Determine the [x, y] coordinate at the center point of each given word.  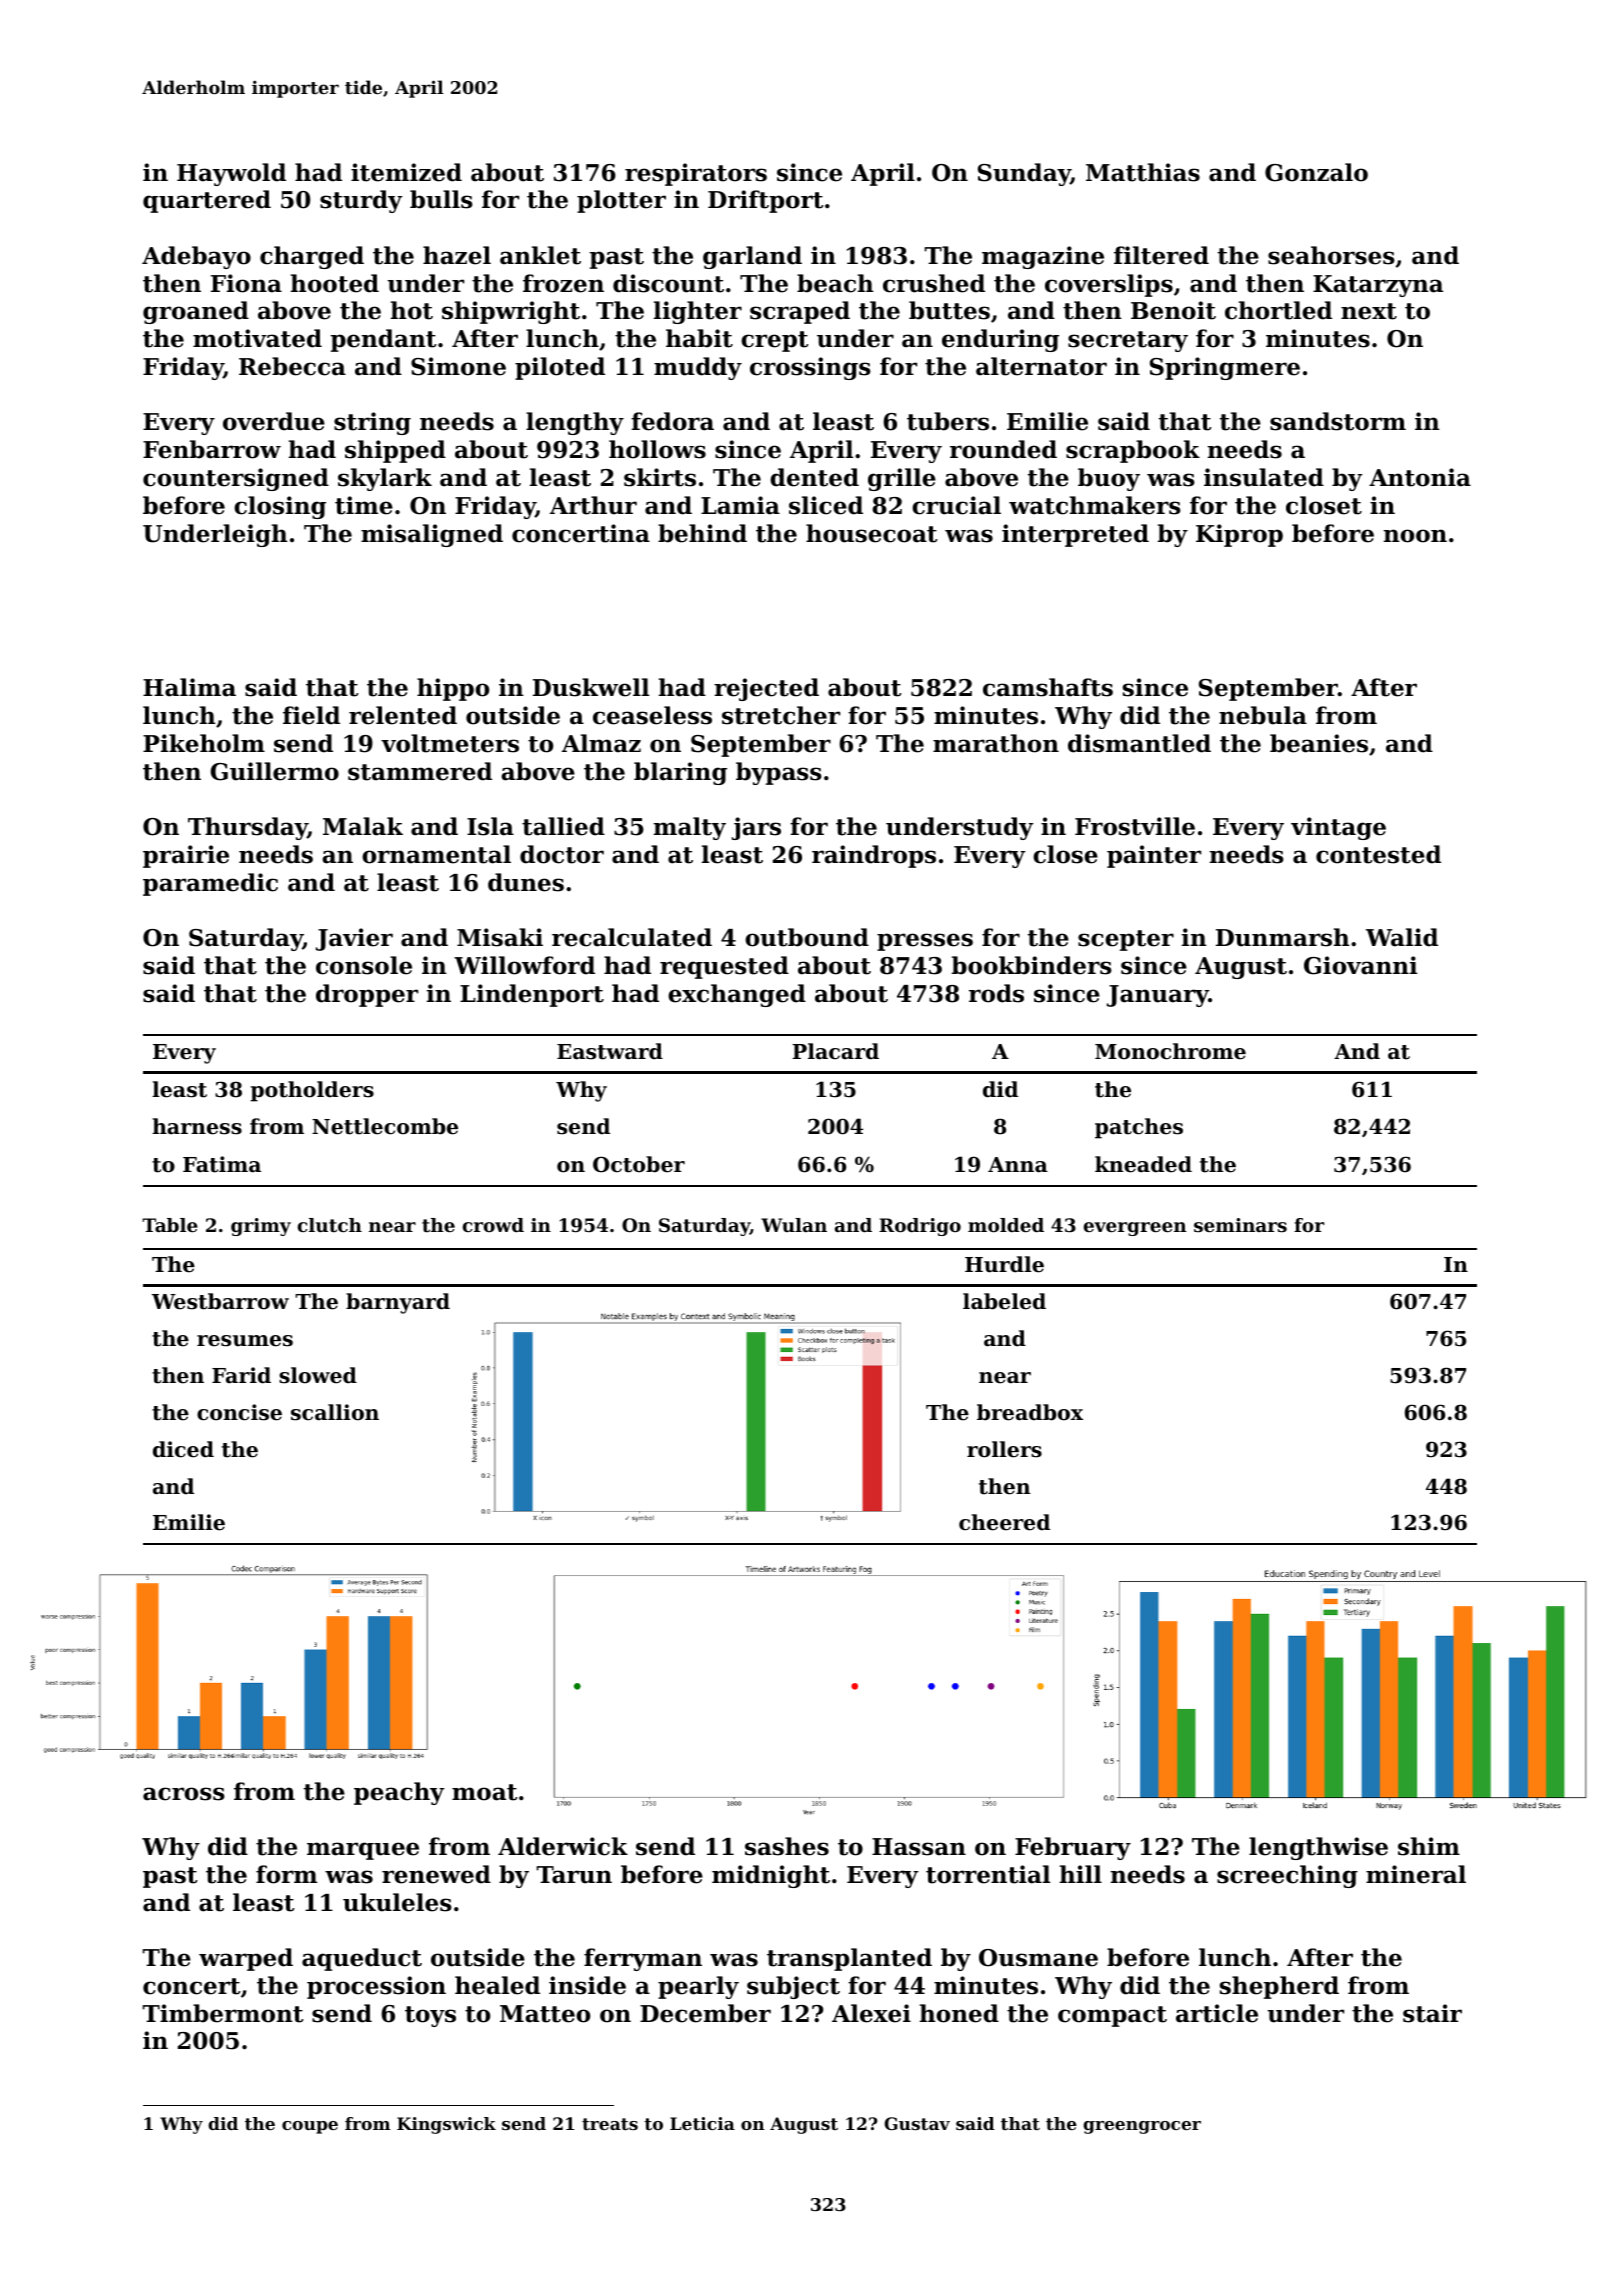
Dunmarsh [1283, 937]
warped [246, 1959]
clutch [330, 1225]
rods [996, 993]
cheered [1004, 1522]
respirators [696, 174]
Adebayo [196, 257]
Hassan [919, 1847]
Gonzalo [1316, 172]
